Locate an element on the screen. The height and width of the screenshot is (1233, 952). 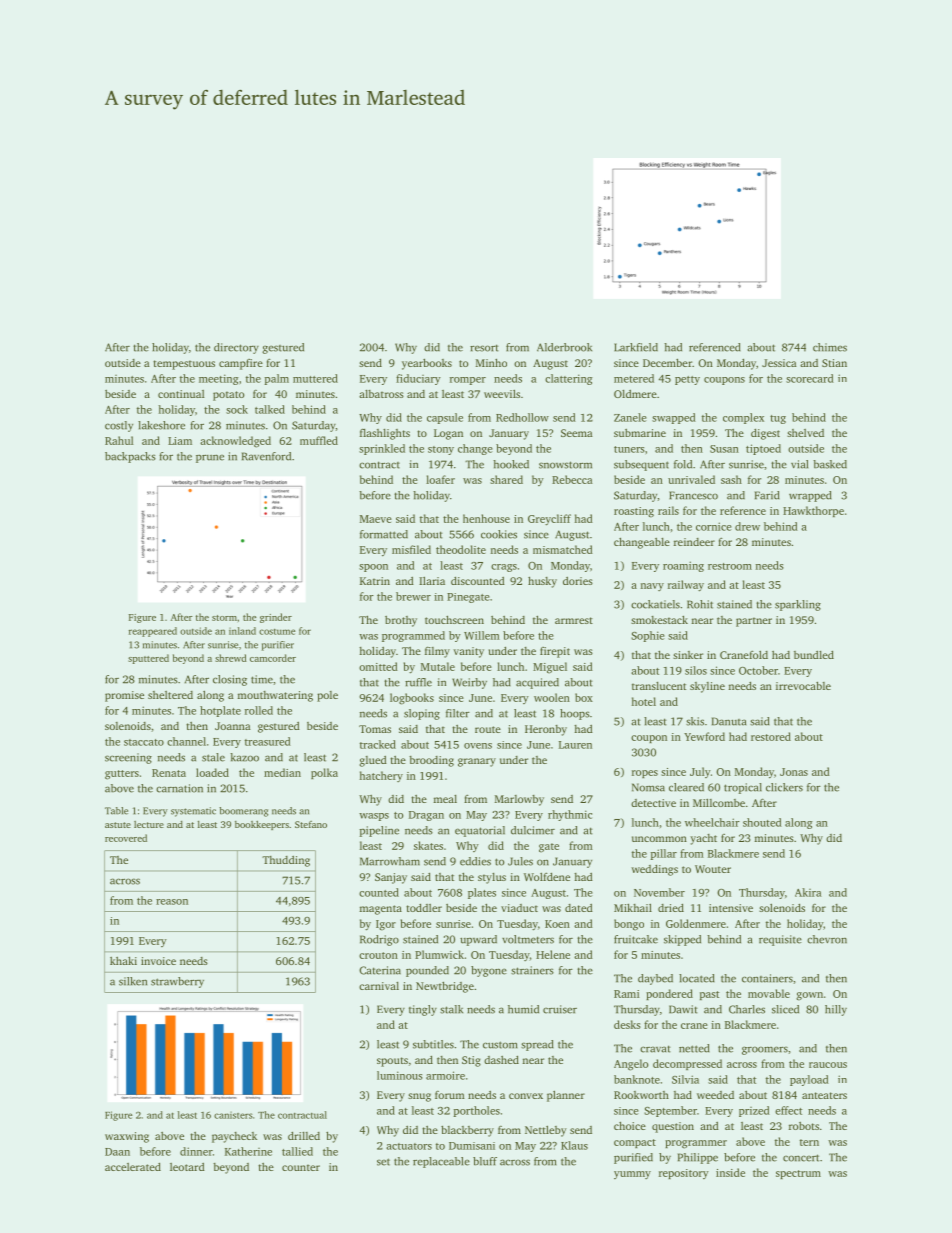
chimes is located at coordinates (830, 347).
